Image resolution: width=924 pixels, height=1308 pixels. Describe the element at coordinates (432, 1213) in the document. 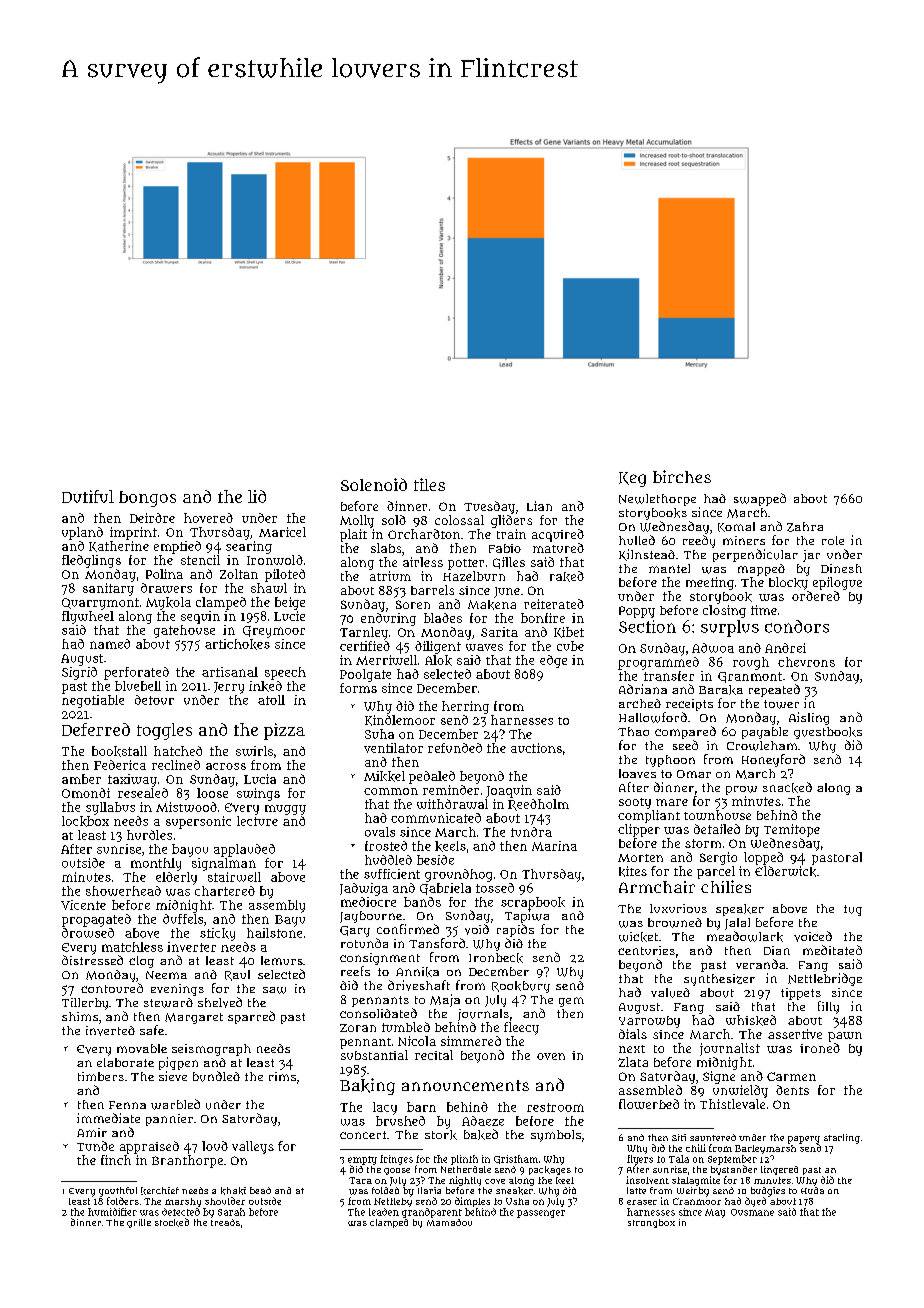

I see `grandparent` at that location.
